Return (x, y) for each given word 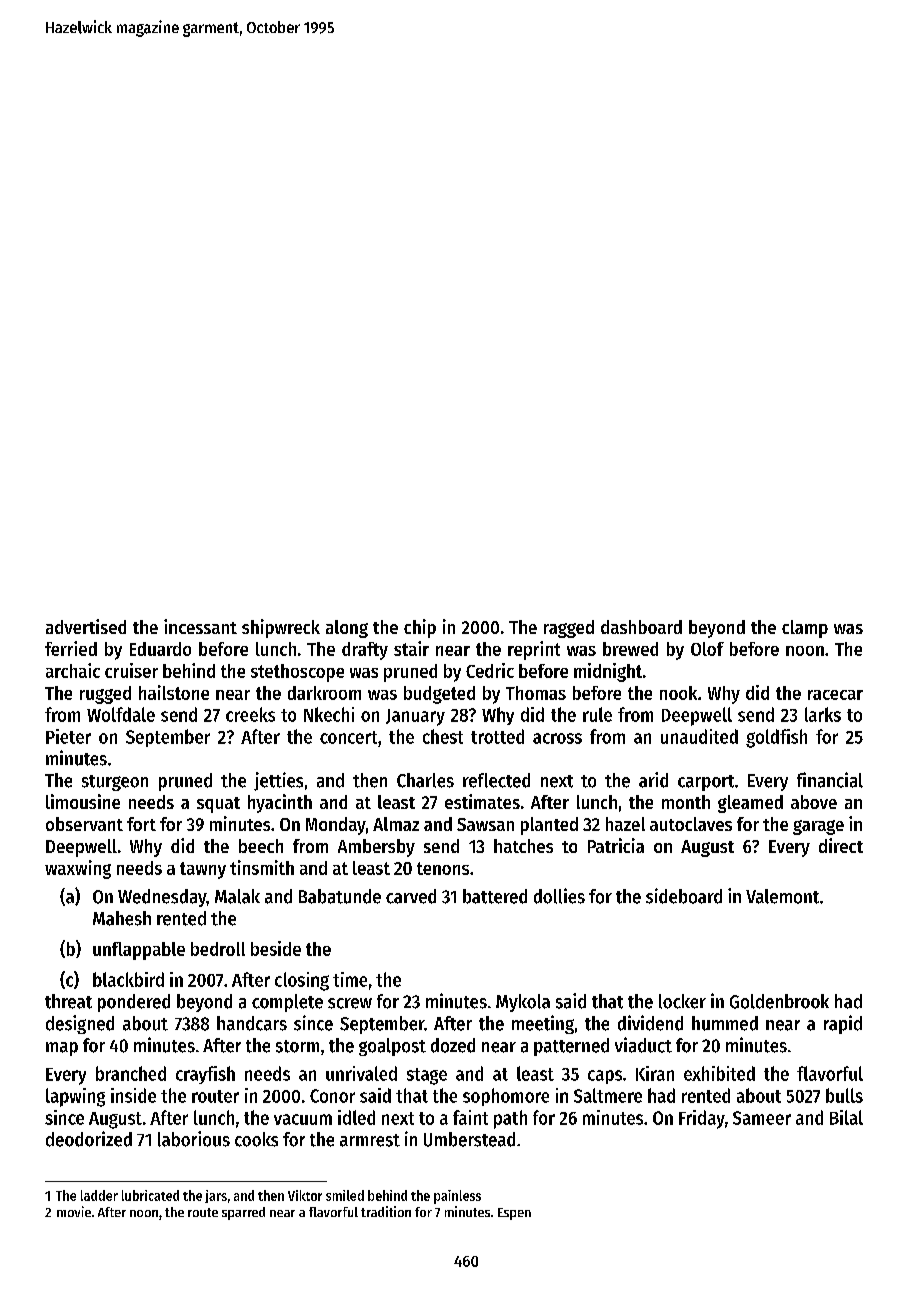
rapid (843, 1024)
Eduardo (160, 649)
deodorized (89, 1139)
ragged (569, 629)
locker (682, 1001)
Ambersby (376, 848)
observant (84, 824)
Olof (707, 649)
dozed (453, 1045)
